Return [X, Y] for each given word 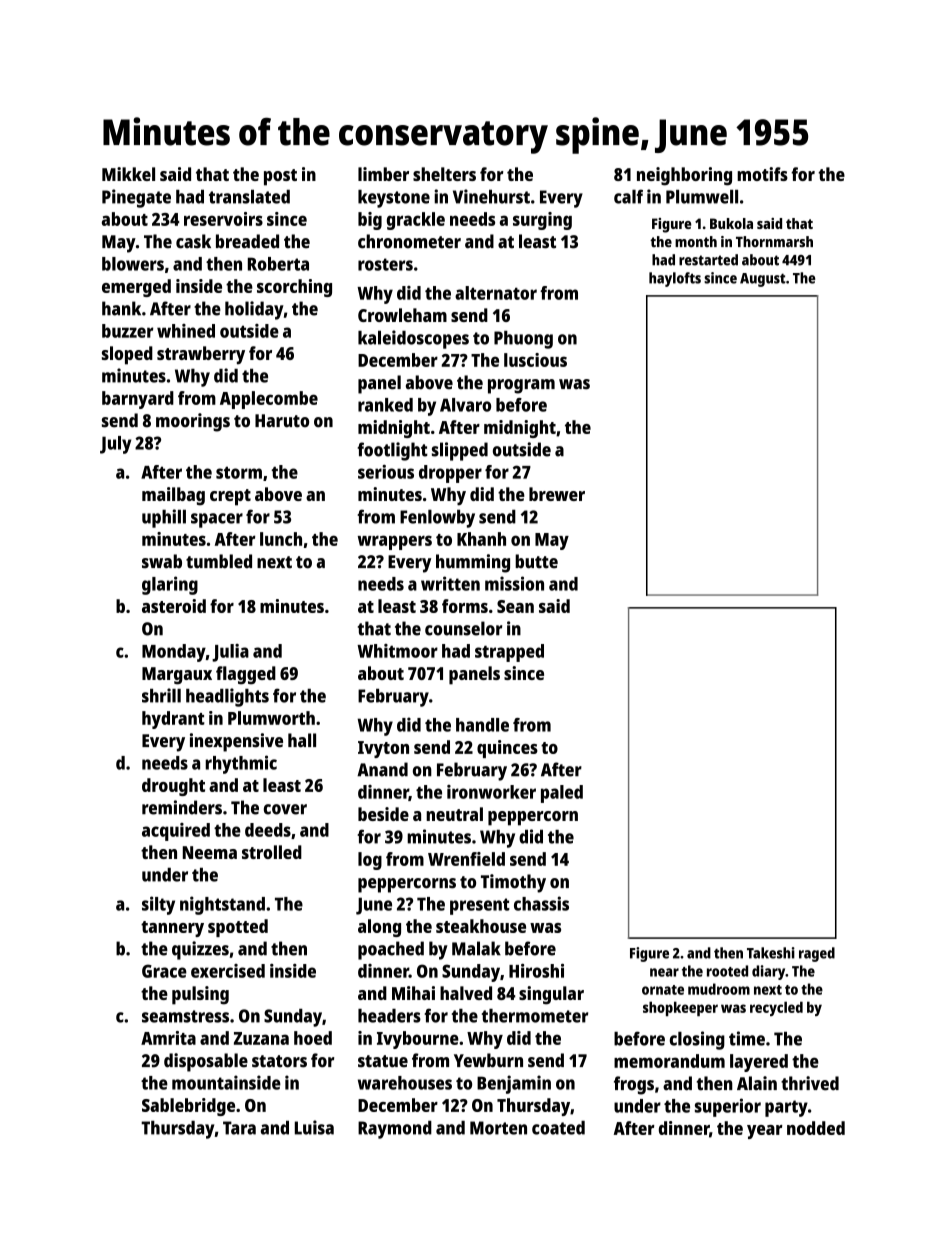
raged [817, 954]
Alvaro [465, 405]
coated [558, 1128]
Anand [382, 769]
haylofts [675, 279]
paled [562, 794]
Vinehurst [491, 196]
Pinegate [136, 198]
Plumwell [702, 197]
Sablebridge [188, 1107]
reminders [182, 807]
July [115, 445]
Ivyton [383, 749]
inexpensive [236, 742]
